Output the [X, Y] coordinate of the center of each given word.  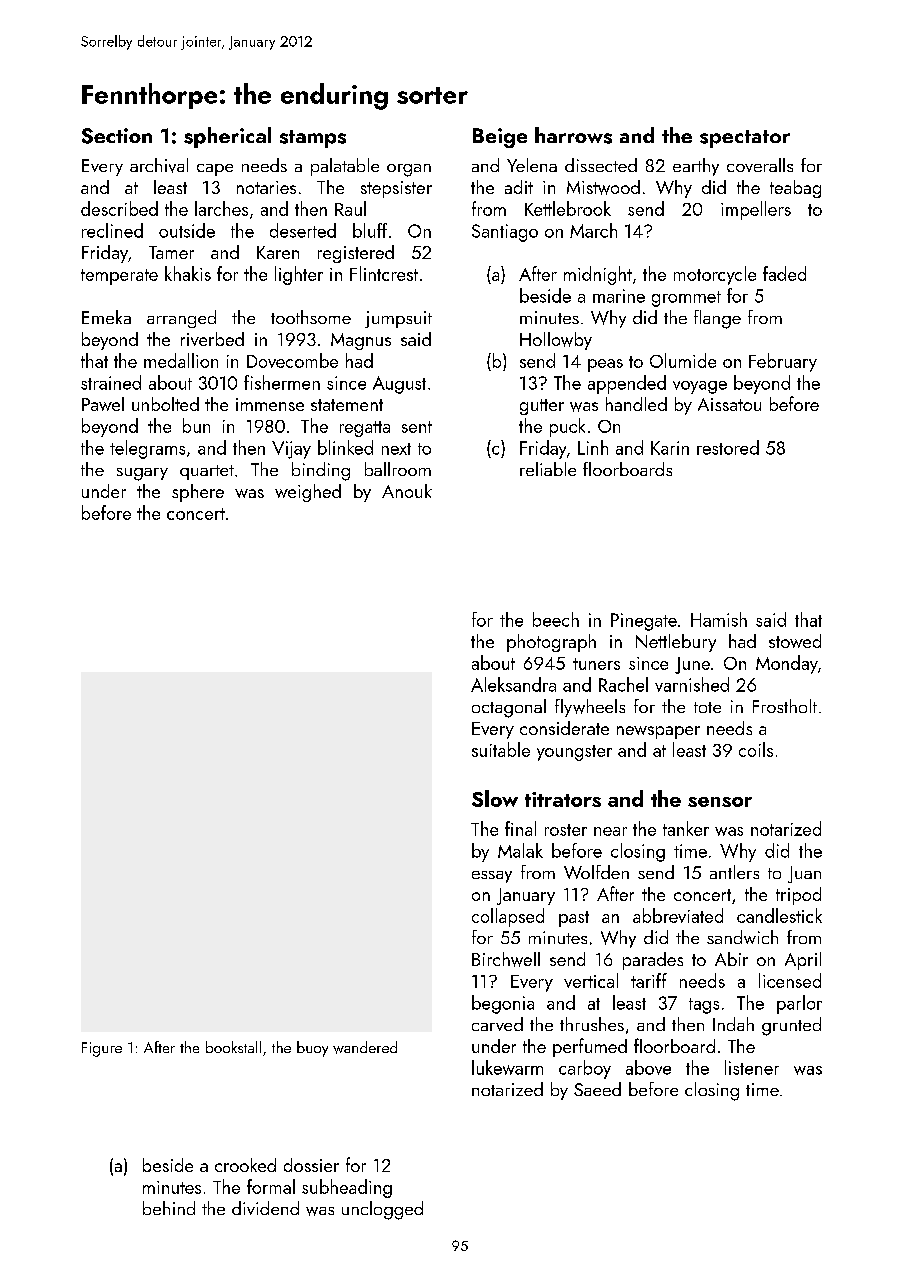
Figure [102, 1049]
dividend [265, 1208]
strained [111, 382]
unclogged [382, 1210]
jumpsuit [398, 319]
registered [356, 254]
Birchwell [506, 959]
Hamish [719, 619]
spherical [227, 137]
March [593, 230]
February [783, 362]
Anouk [407, 491]
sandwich [742, 937]
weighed [308, 493]
